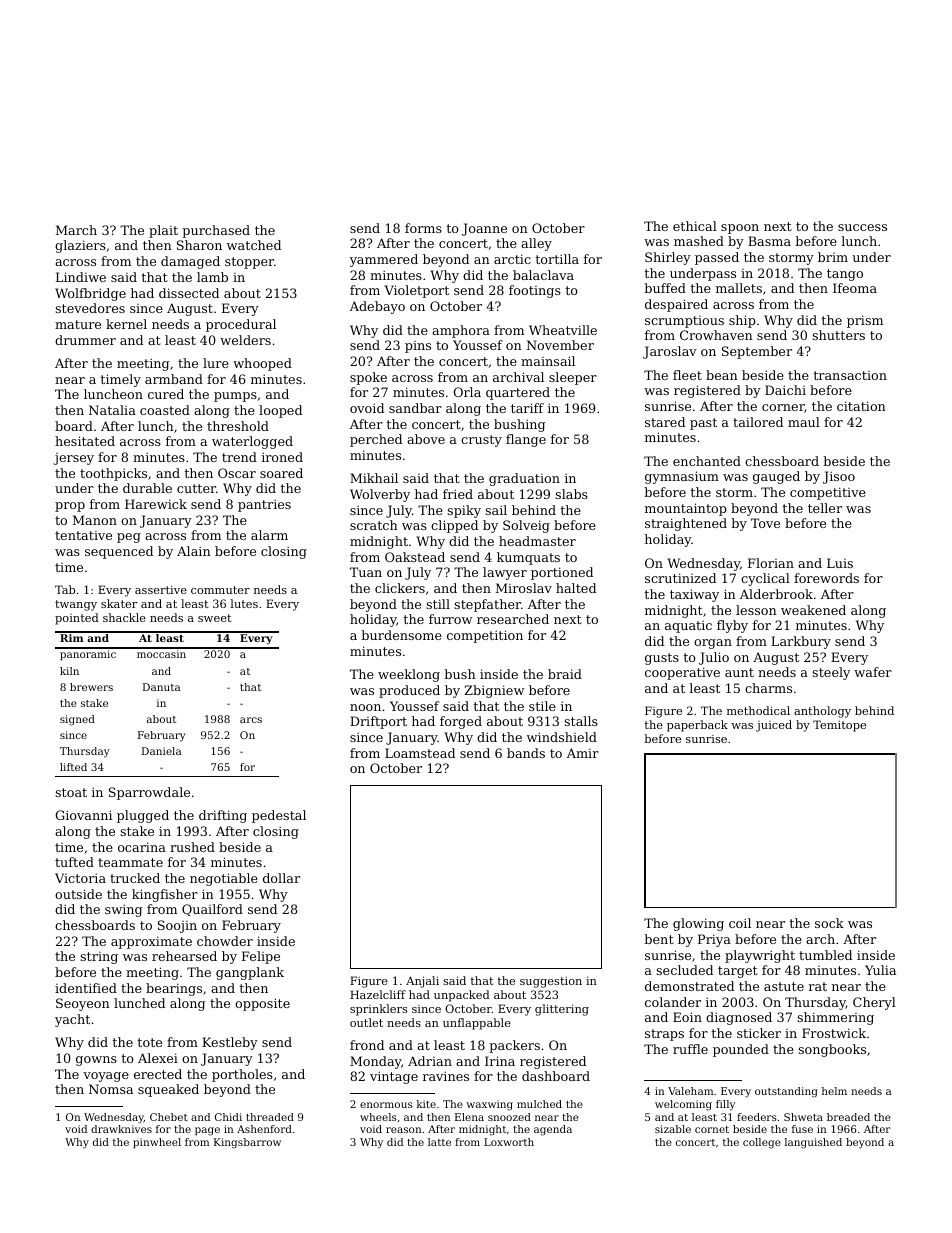 The width and height of the screenshot is (952, 1233). Describe the element at coordinates (83, 535) in the screenshot. I see `tentative` at that location.
